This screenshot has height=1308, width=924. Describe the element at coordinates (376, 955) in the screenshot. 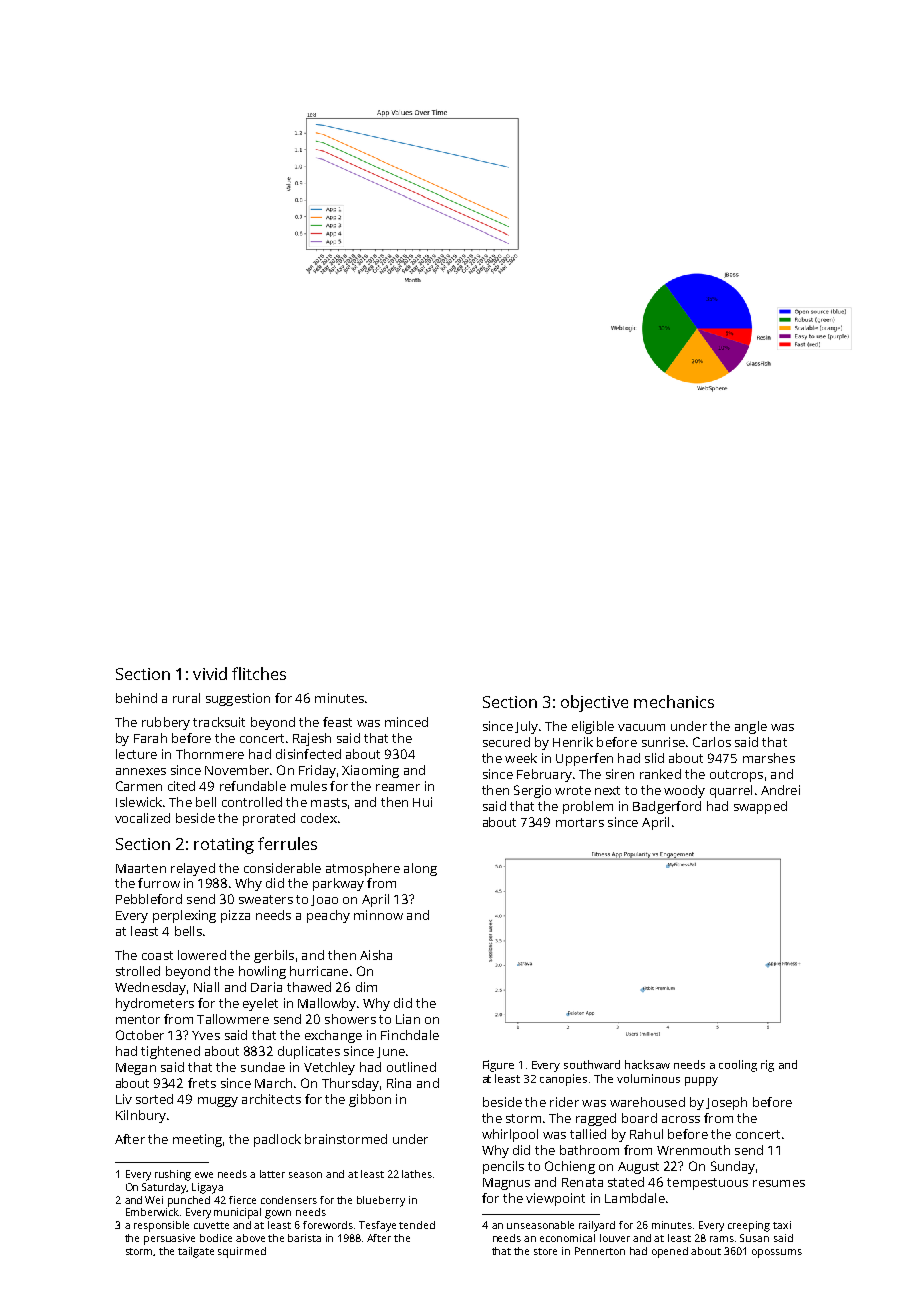

I see `Aisha` at that location.
